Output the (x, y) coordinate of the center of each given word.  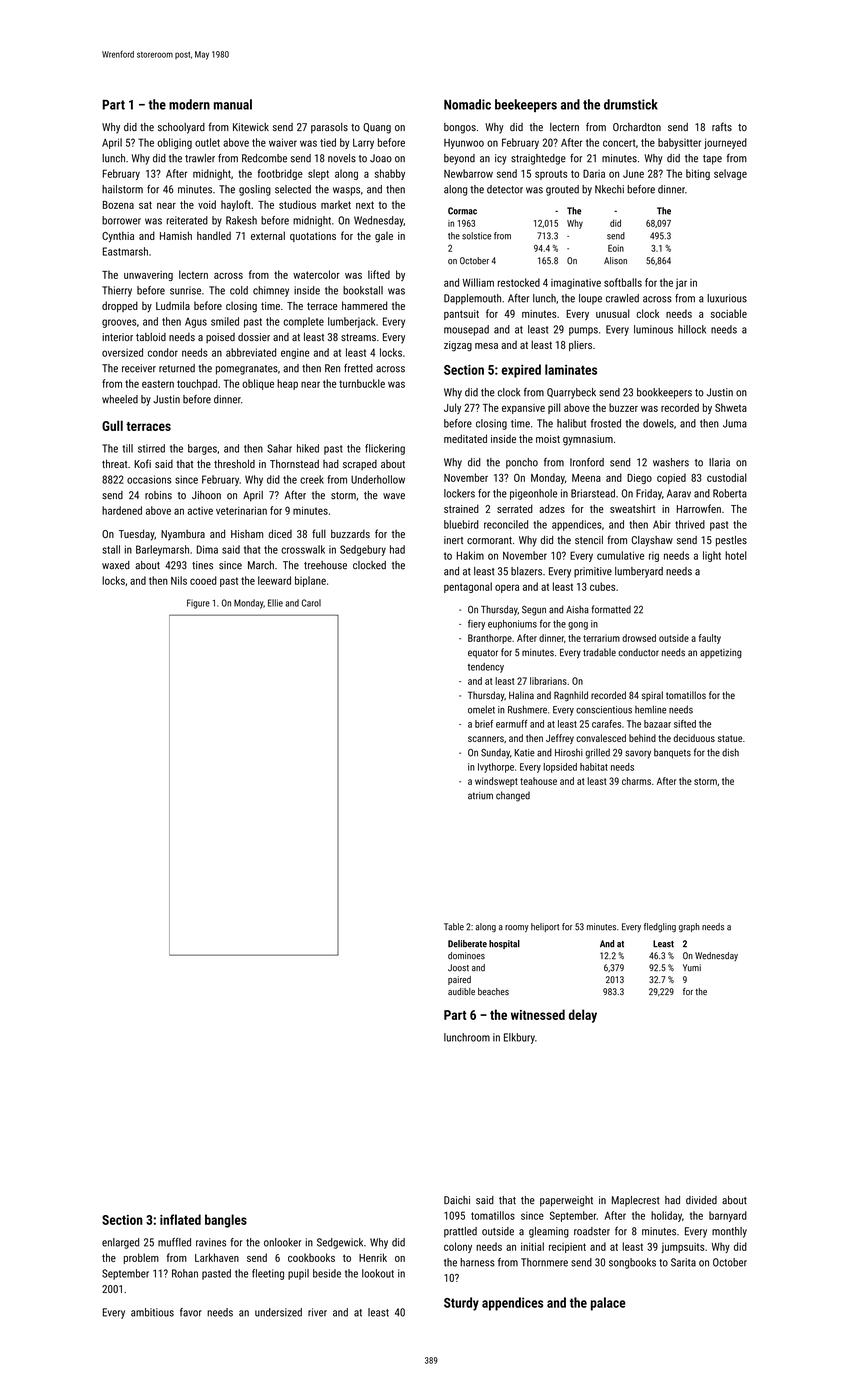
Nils (179, 580)
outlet (207, 142)
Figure (198, 604)
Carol (311, 603)
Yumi (692, 968)
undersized (278, 1312)
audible (461, 991)
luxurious (727, 298)
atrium (480, 796)
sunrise (185, 290)
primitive (593, 572)
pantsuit (461, 315)
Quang (377, 128)
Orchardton (637, 127)
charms (636, 781)
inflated (180, 1219)
